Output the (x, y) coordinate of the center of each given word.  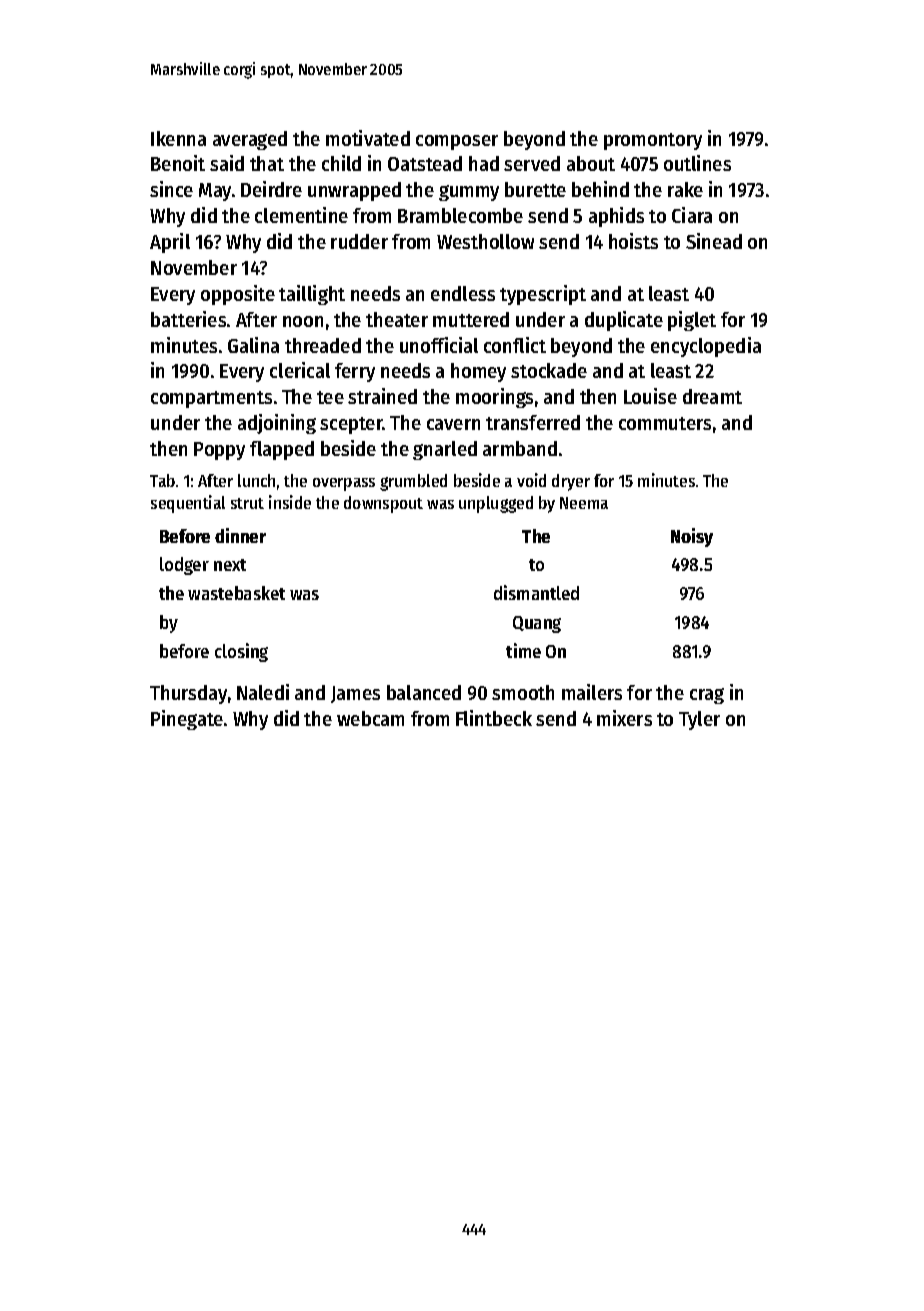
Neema (584, 503)
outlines (697, 163)
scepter (351, 425)
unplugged (496, 504)
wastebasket (236, 593)
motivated (368, 138)
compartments (211, 399)
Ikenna (178, 138)
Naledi (263, 692)
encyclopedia (706, 347)
